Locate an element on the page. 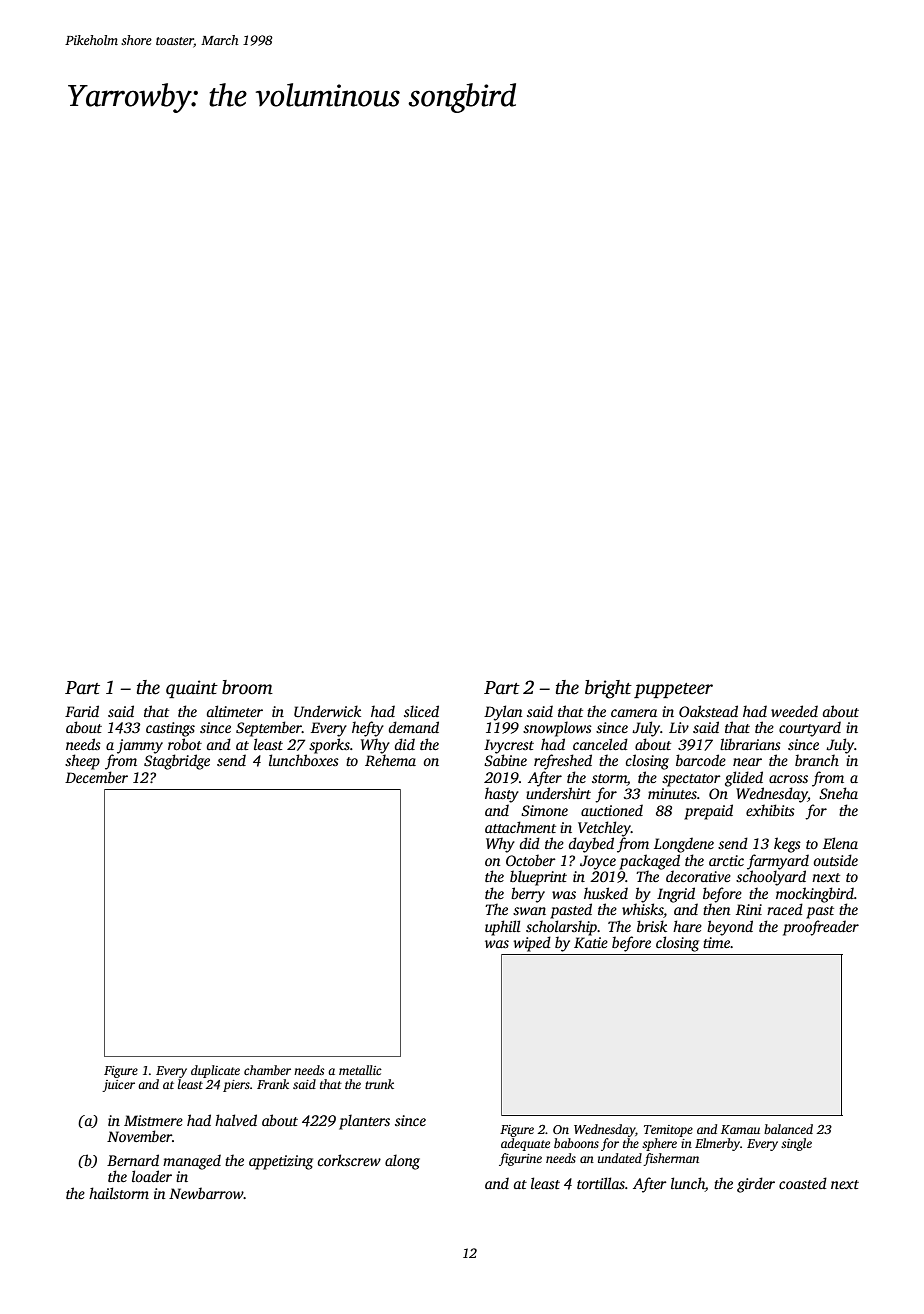  bright is located at coordinates (608, 689).
